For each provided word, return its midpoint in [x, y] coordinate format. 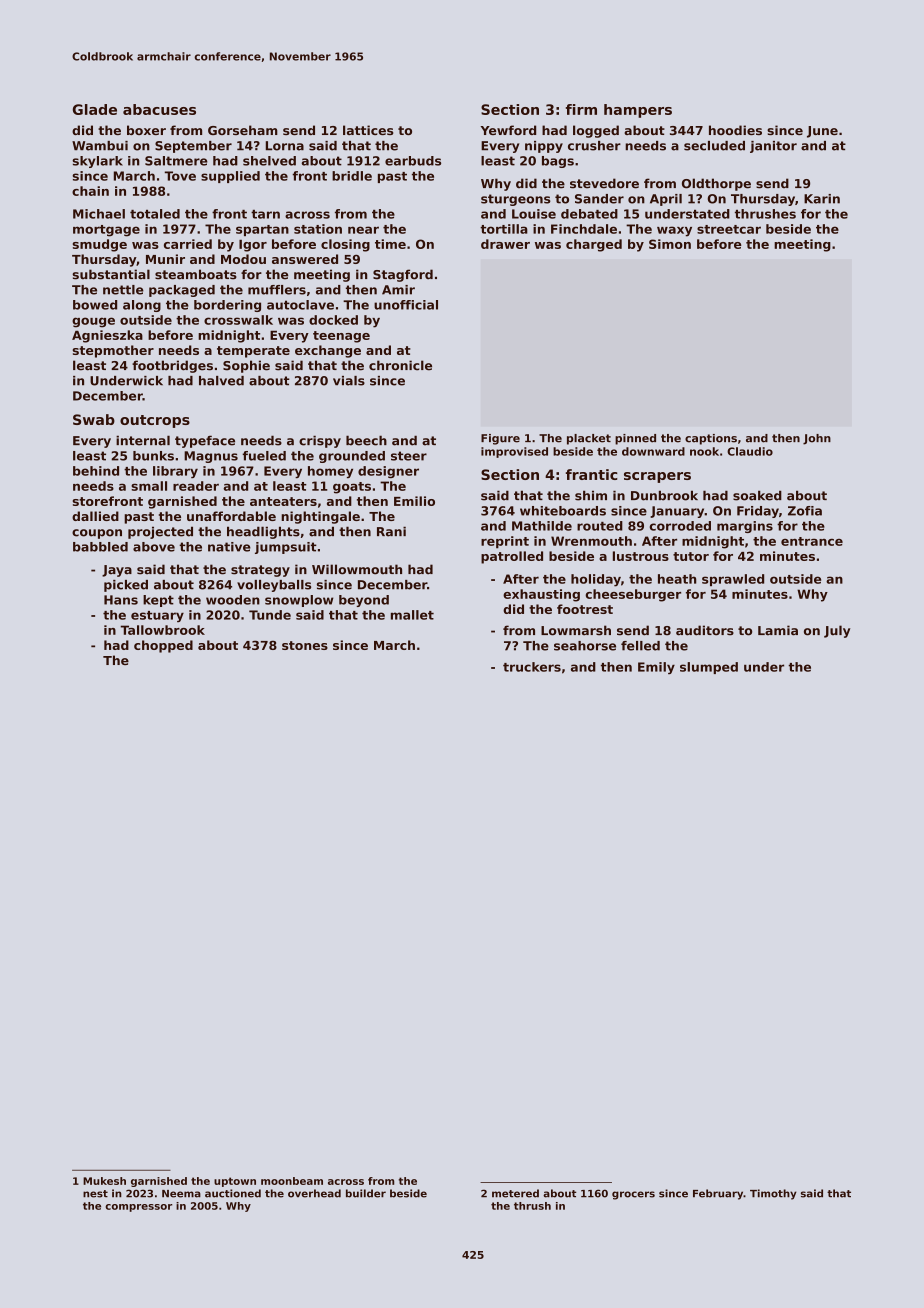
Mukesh [104, 1181]
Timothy [773, 1194]
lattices [368, 130]
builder [366, 1193]
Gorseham [243, 130]
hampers [638, 111]
